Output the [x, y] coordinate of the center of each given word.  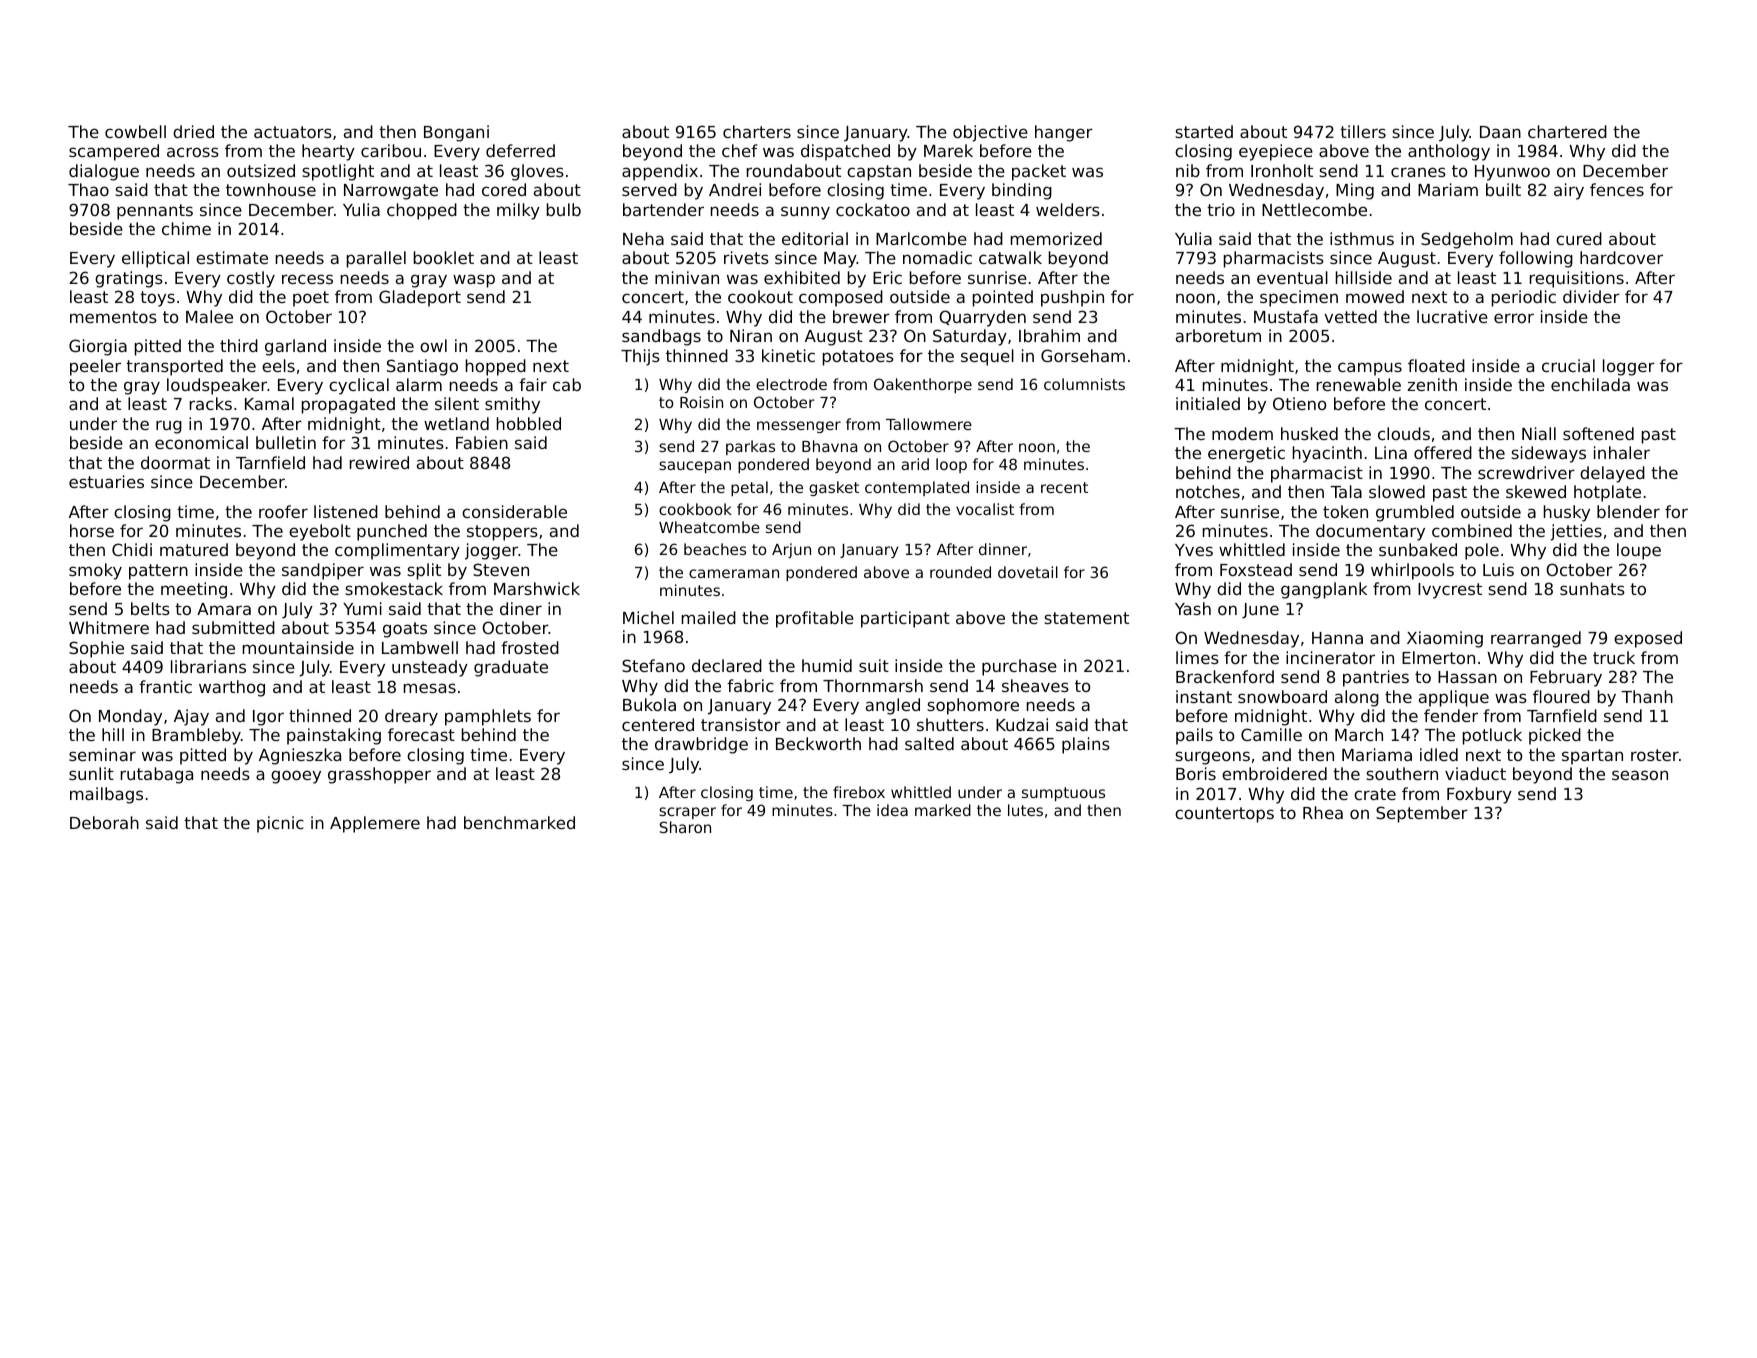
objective [990, 133]
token [1345, 511]
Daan [1500, 132]
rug [169, 427]
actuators [293, 132]
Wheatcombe [709, 527]
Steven [501, 569]
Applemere [375, 824]
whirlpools [1412, 571]
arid [915, 464]
